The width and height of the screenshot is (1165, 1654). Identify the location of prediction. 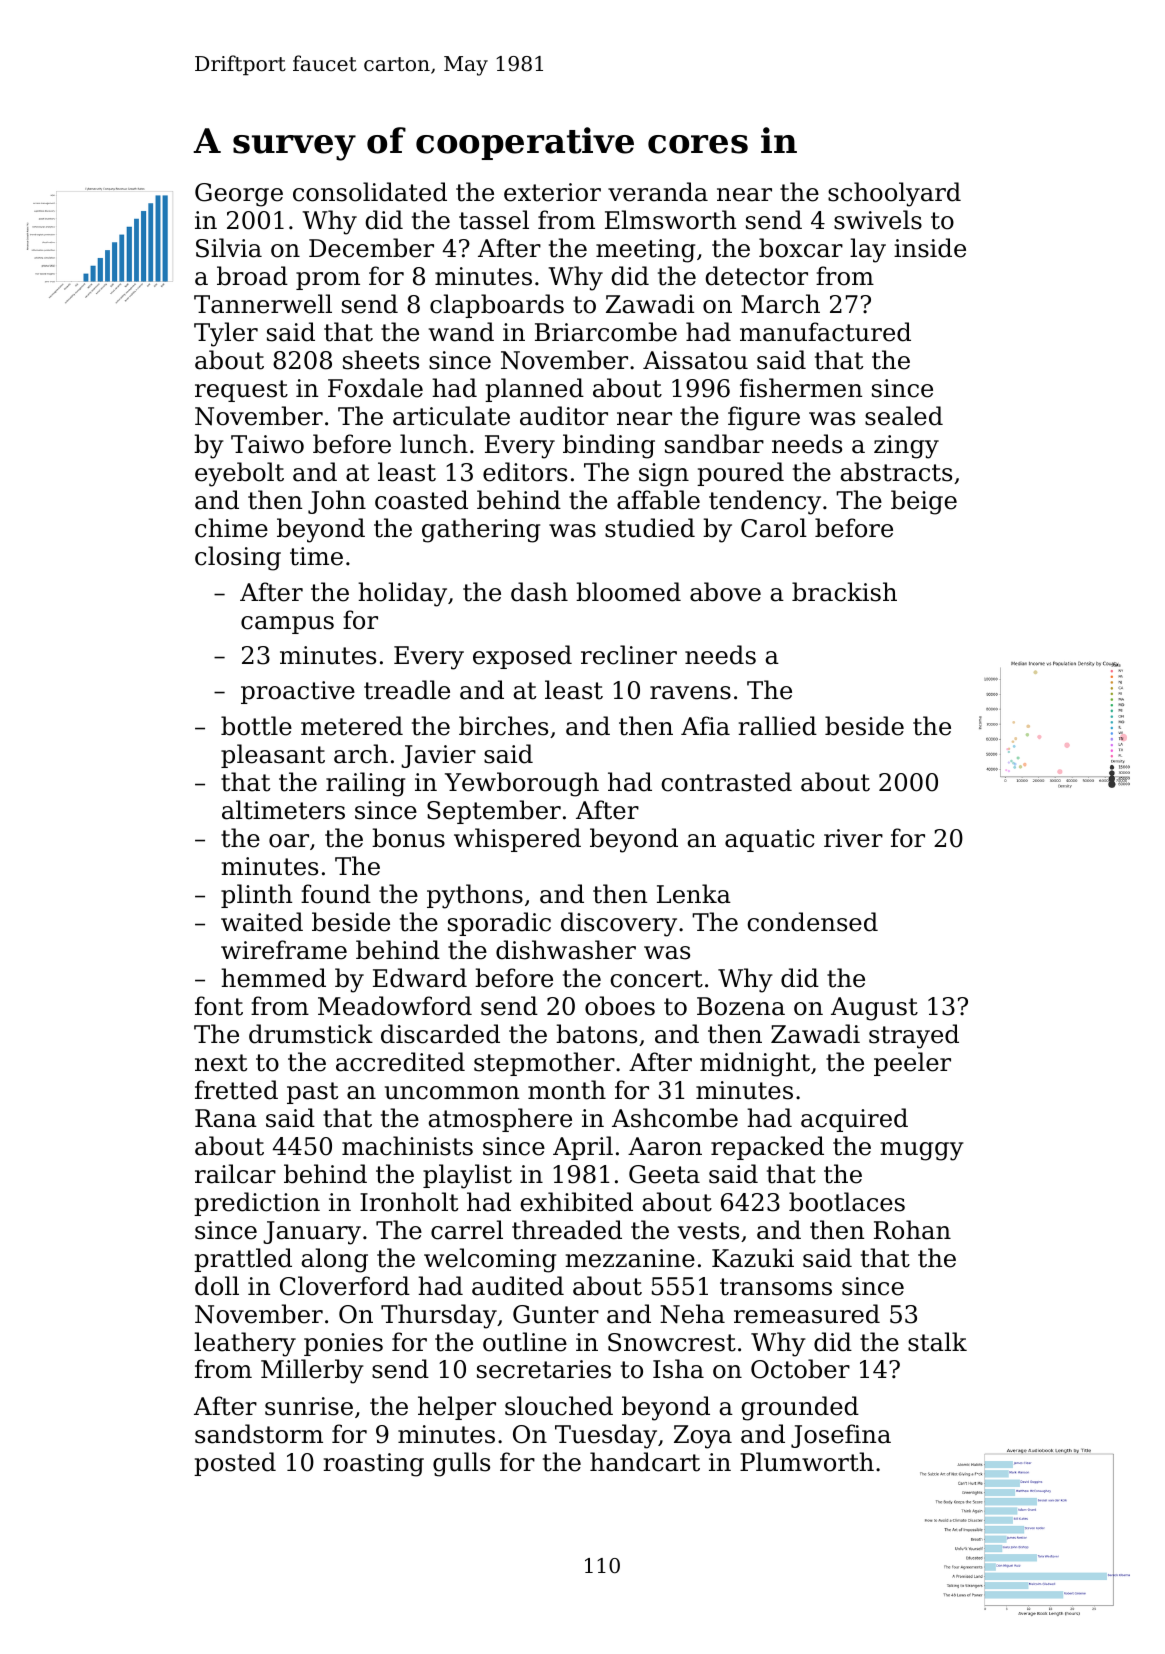
(257, 1204).
